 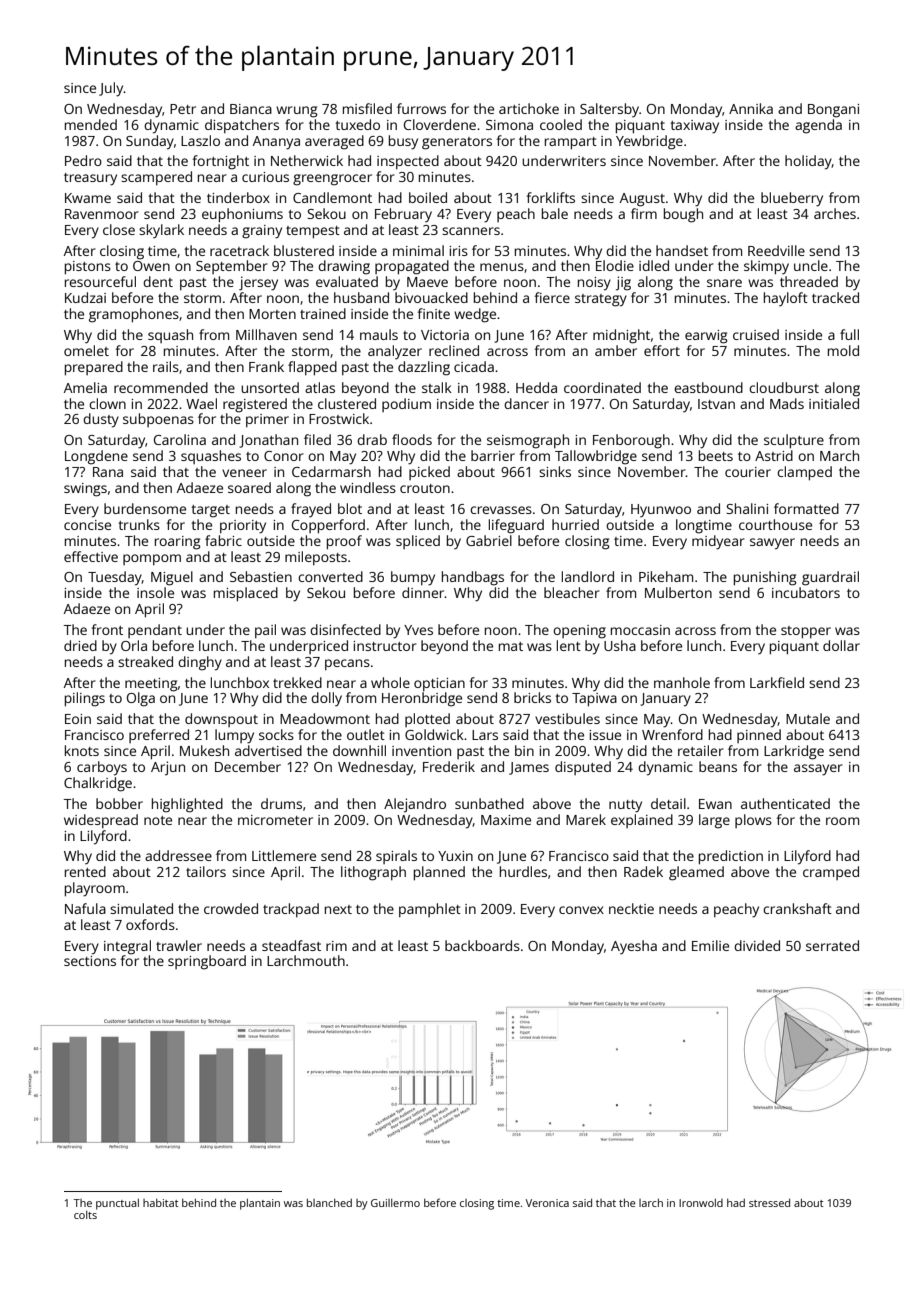 What do you see at coordinates (701, 1202) in the document?
I see `Ironwold` at bounding box center [701, 1202].
